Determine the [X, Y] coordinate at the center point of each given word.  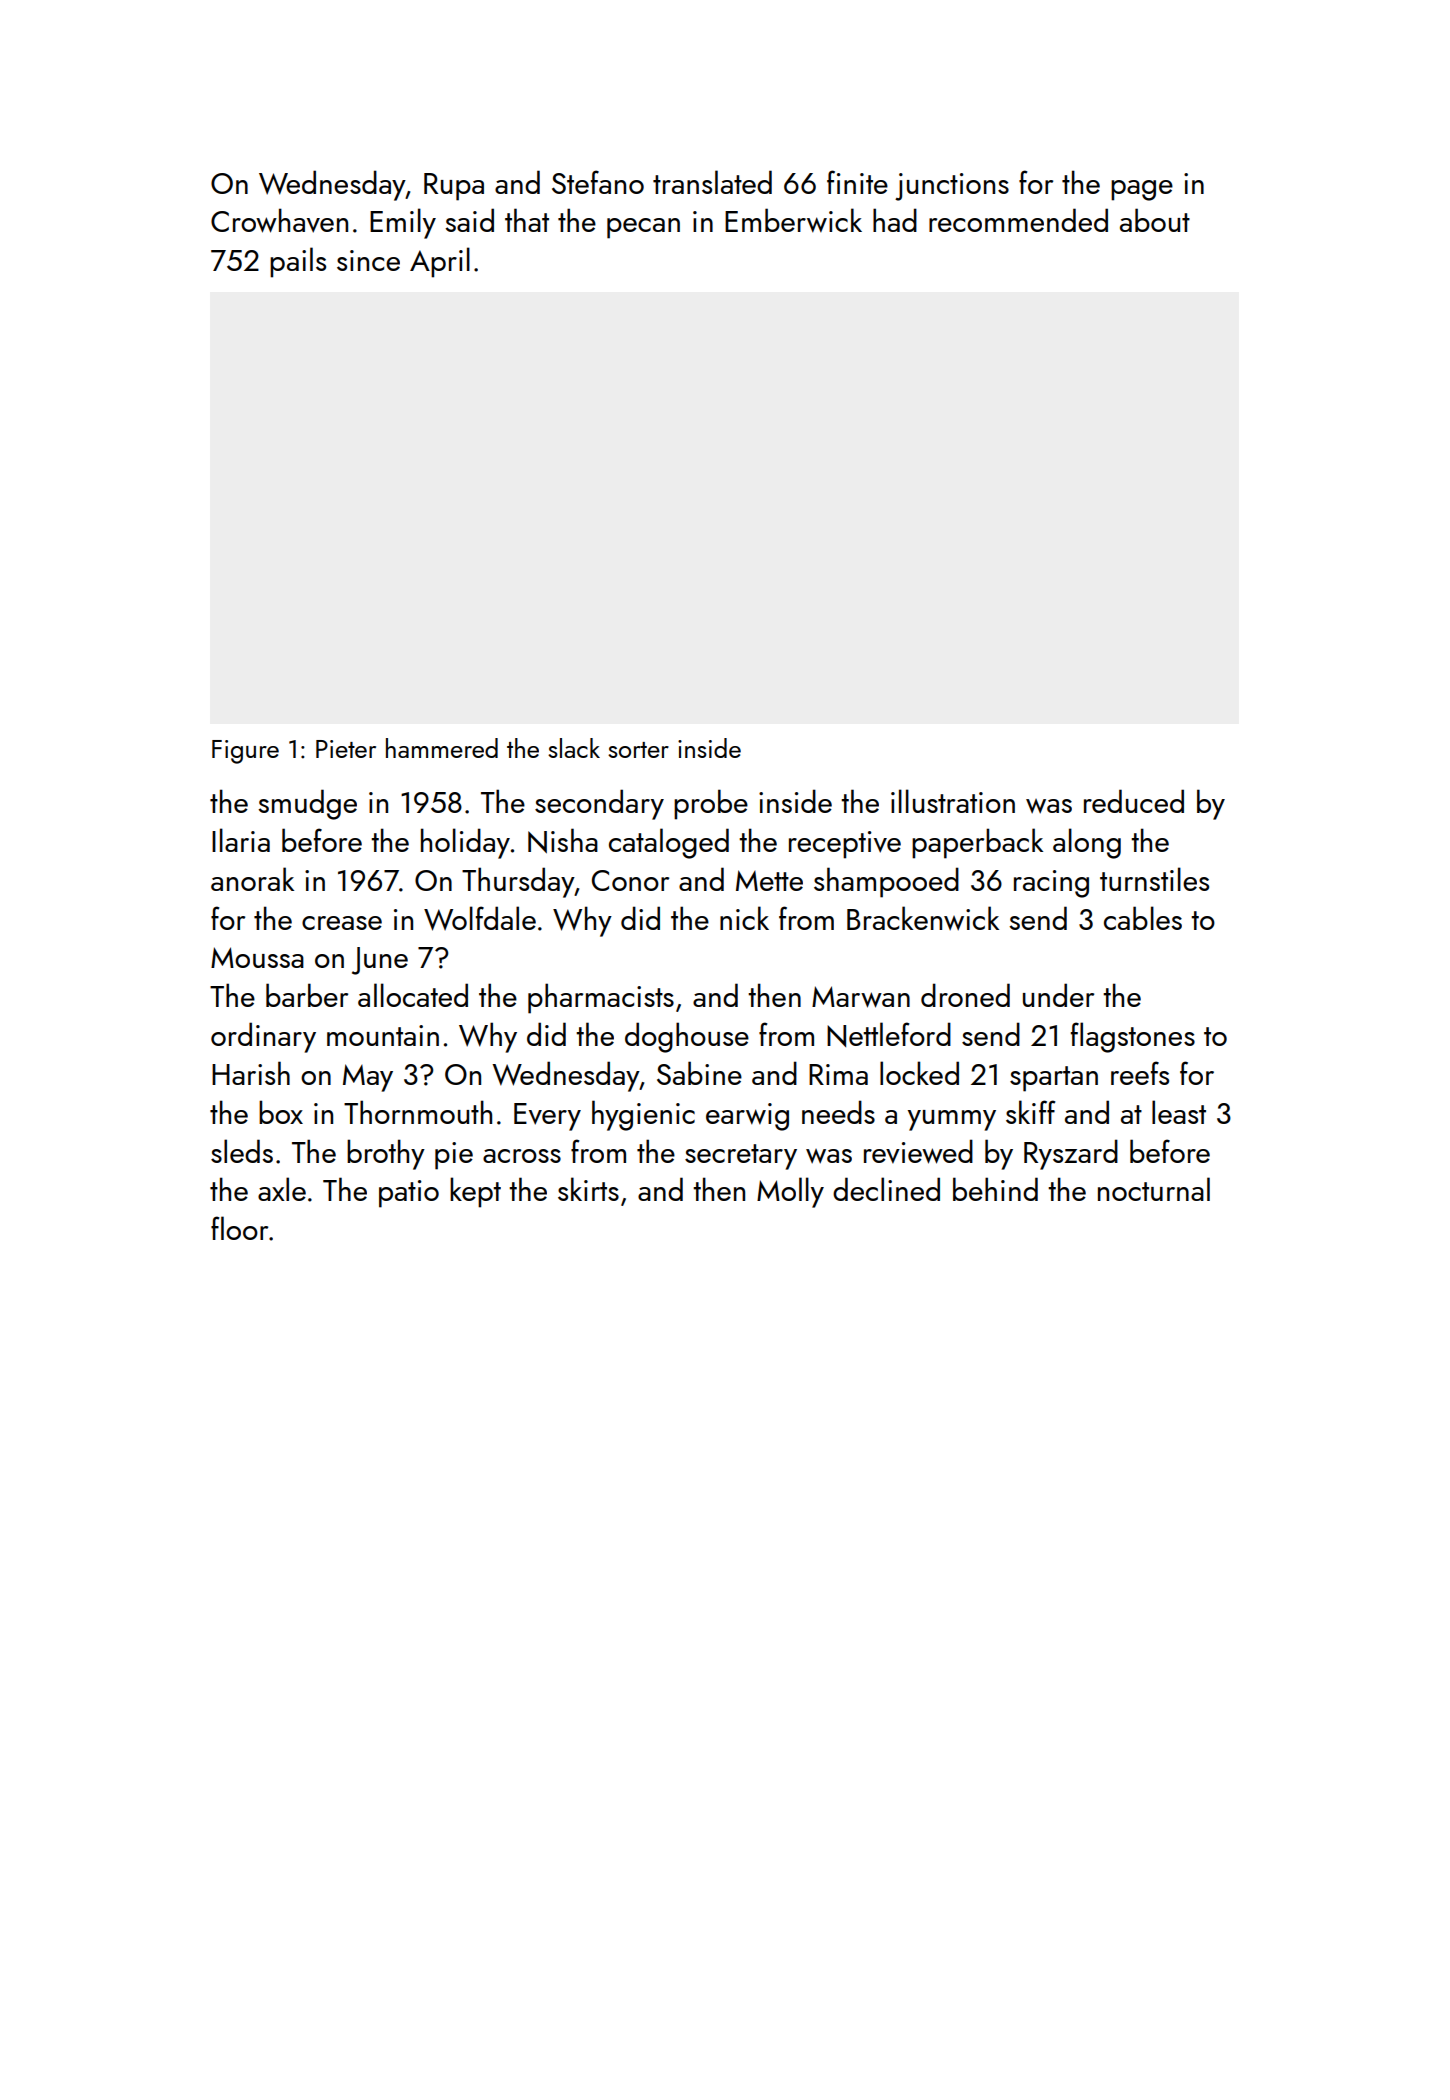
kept [475, 1192]
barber [307, 995]
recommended [1018, 220]
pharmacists [601, 998]
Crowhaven [279, 220]
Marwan [861, 997]
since [368, 260]
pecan [643, 228]
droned [965, 995]
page [1142, 190]
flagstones [1133, 1037]
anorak [252, 879]
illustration [953, 801]
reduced [1134, 801]
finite [857, 182]
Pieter [346, 749]
